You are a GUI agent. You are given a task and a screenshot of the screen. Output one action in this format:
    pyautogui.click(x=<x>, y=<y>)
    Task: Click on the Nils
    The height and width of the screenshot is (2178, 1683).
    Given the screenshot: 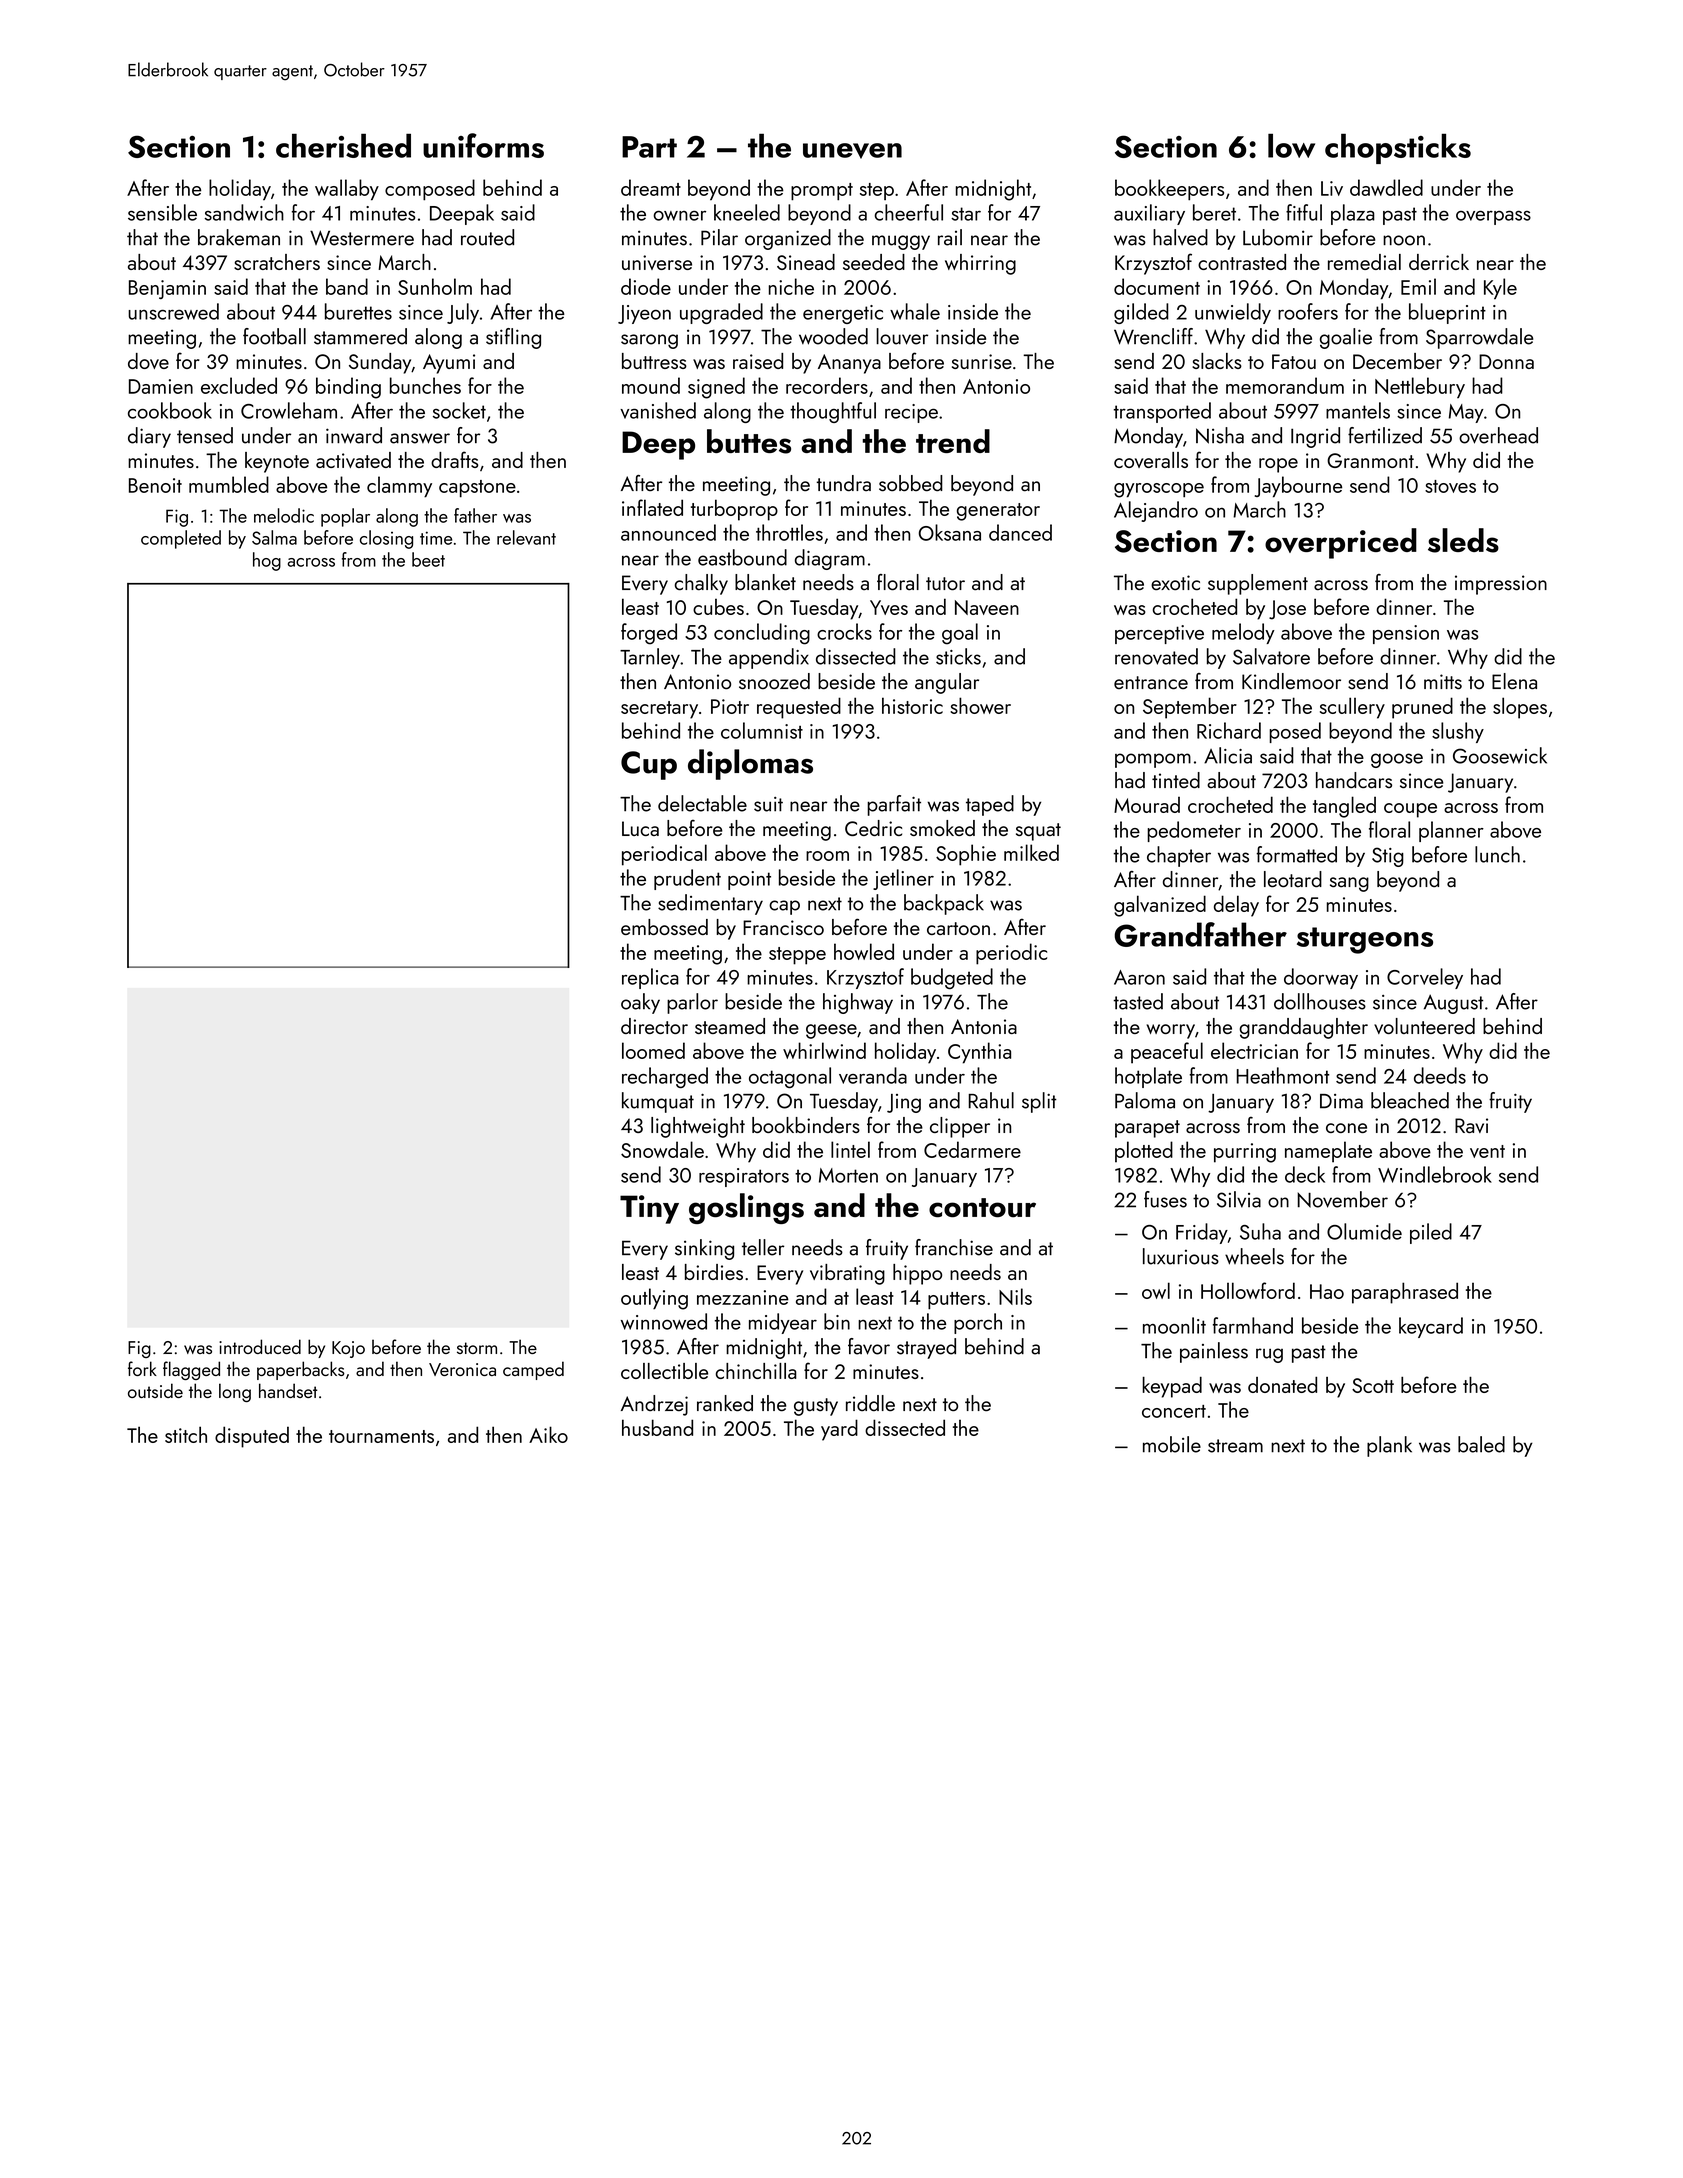 What is the action you would take?
    pyautogui.click(x=1015, y=1296)
